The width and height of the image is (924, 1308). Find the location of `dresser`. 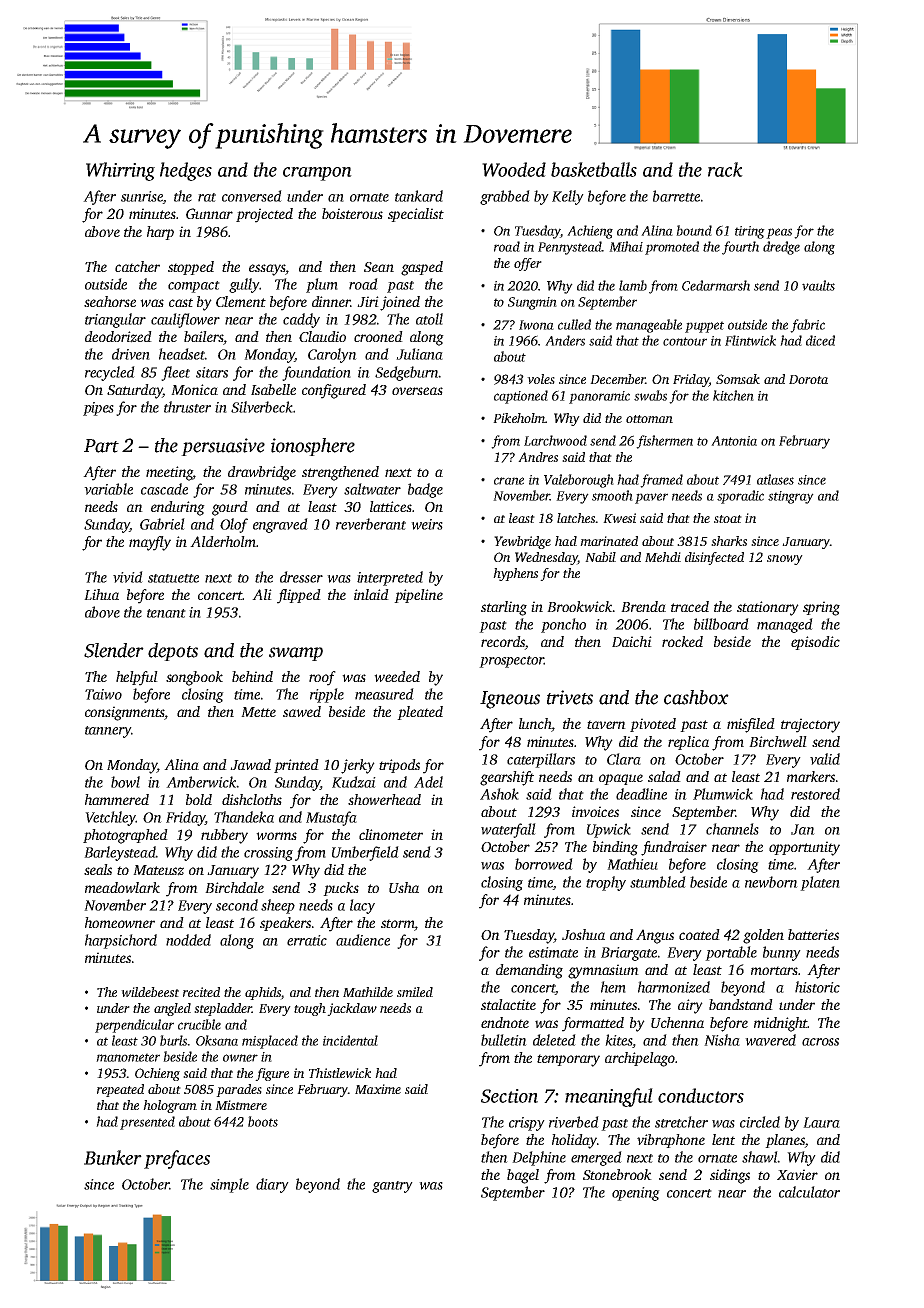

dresser is located at coordinates (301, 577).
